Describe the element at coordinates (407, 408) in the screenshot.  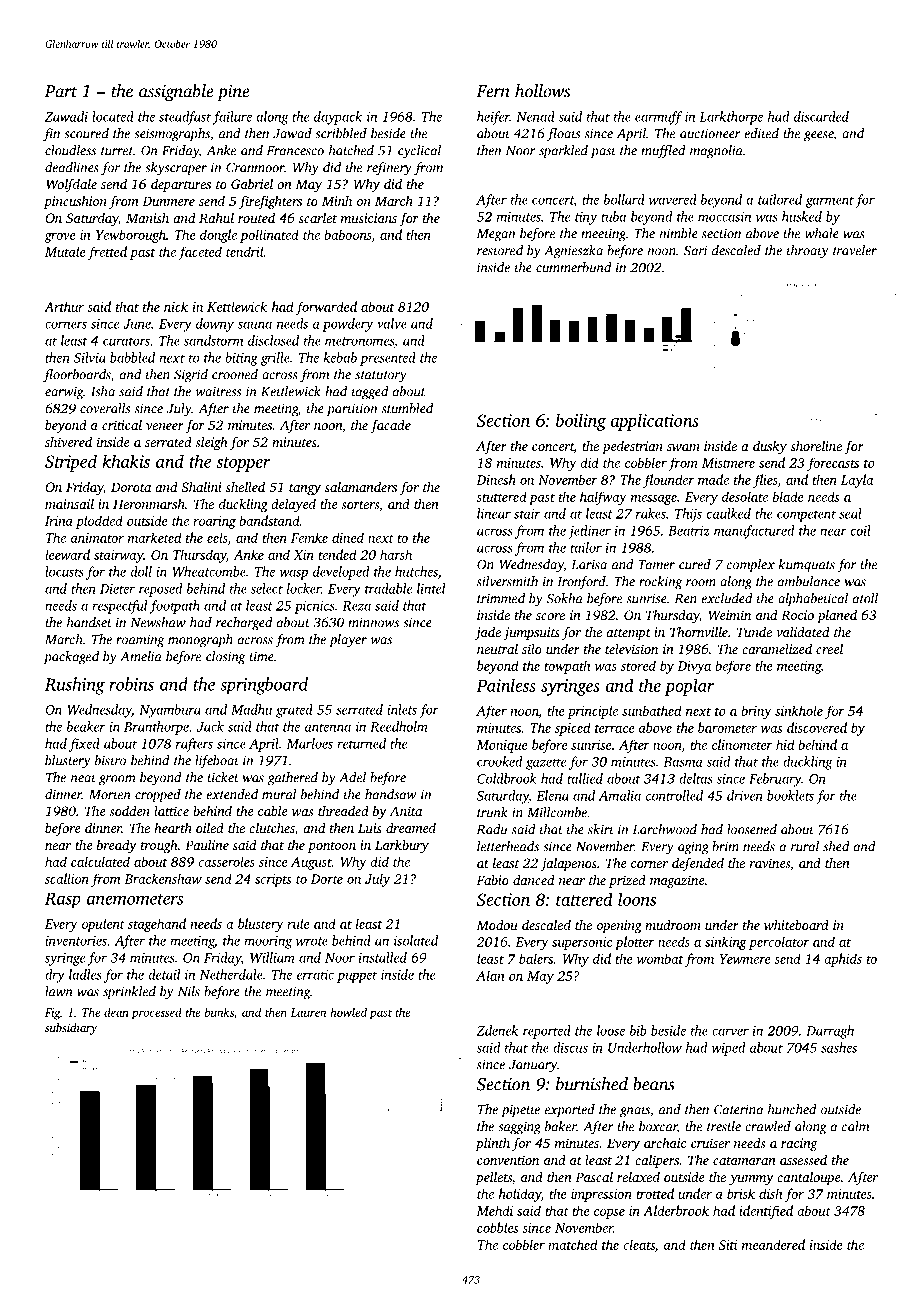
I see `stumbled` at that location.
